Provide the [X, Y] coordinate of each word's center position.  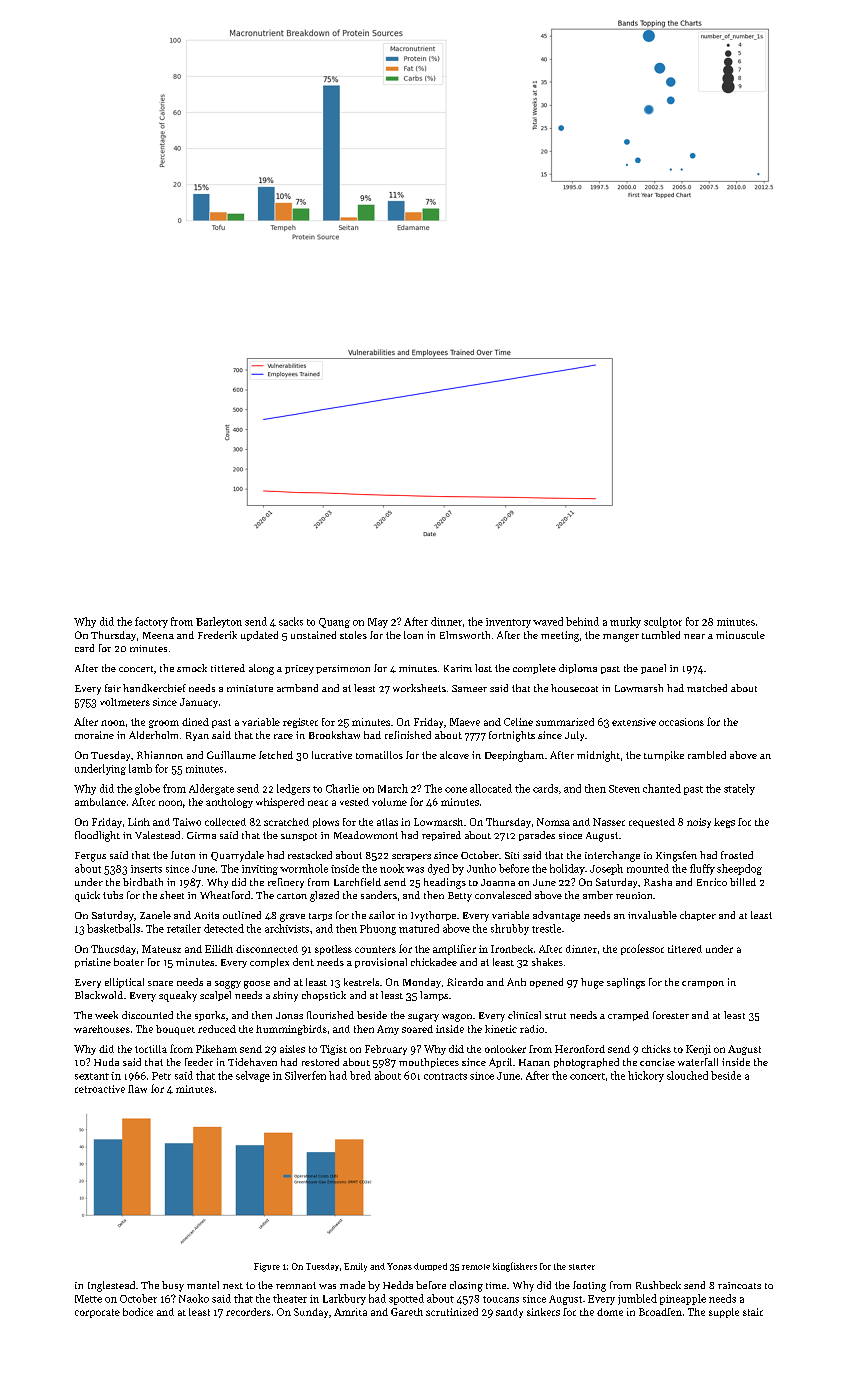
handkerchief [154, 688]
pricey [299, 670]
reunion [634, 895]
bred [360, 1075]
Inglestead [111, 1286]
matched [707, 688]
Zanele [155, 915]
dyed [438, 869]
